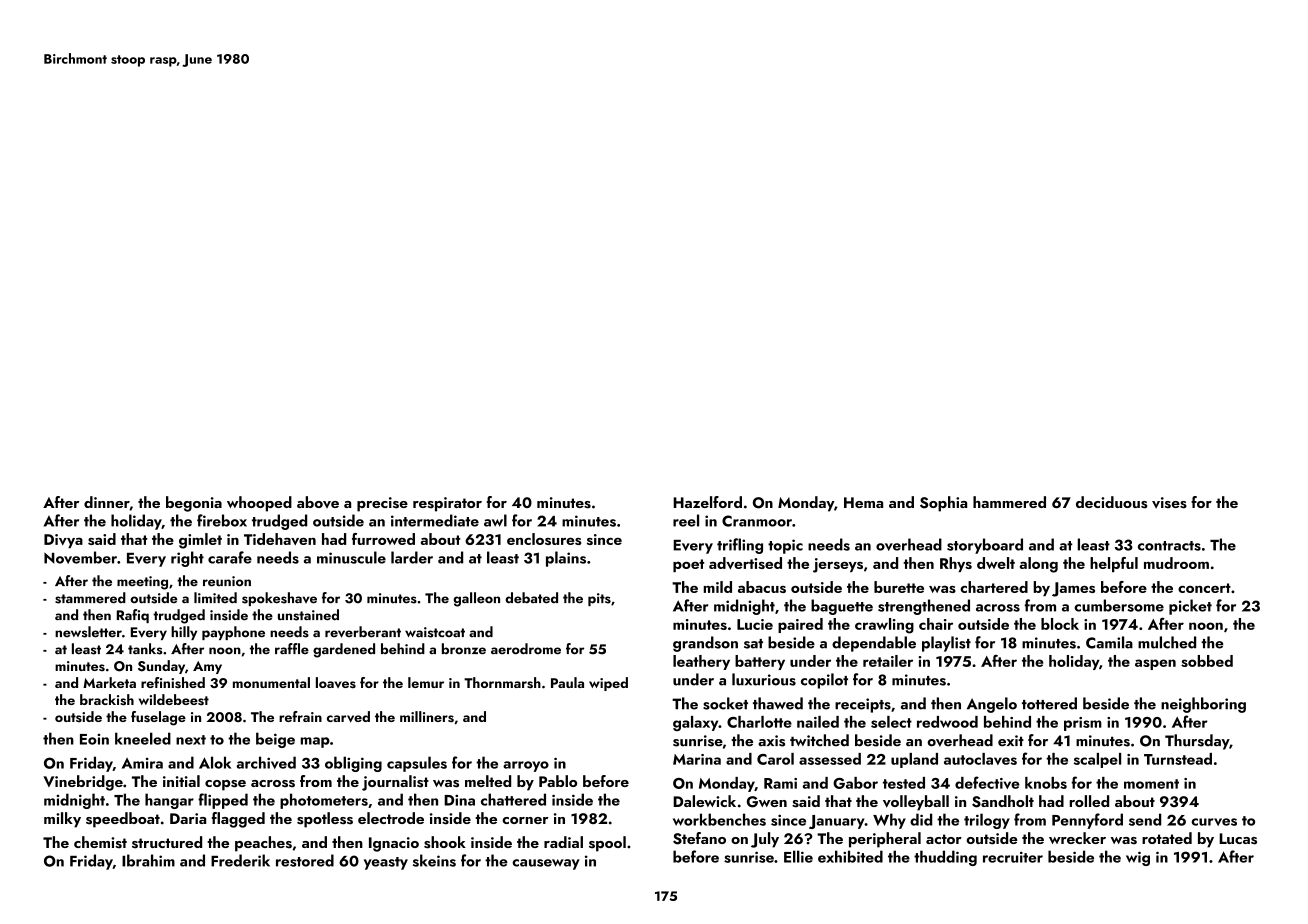  What do you see at coordinates (94, 739) in the screenshot?
I see `Eoin` at bounding box center [94, 739].
